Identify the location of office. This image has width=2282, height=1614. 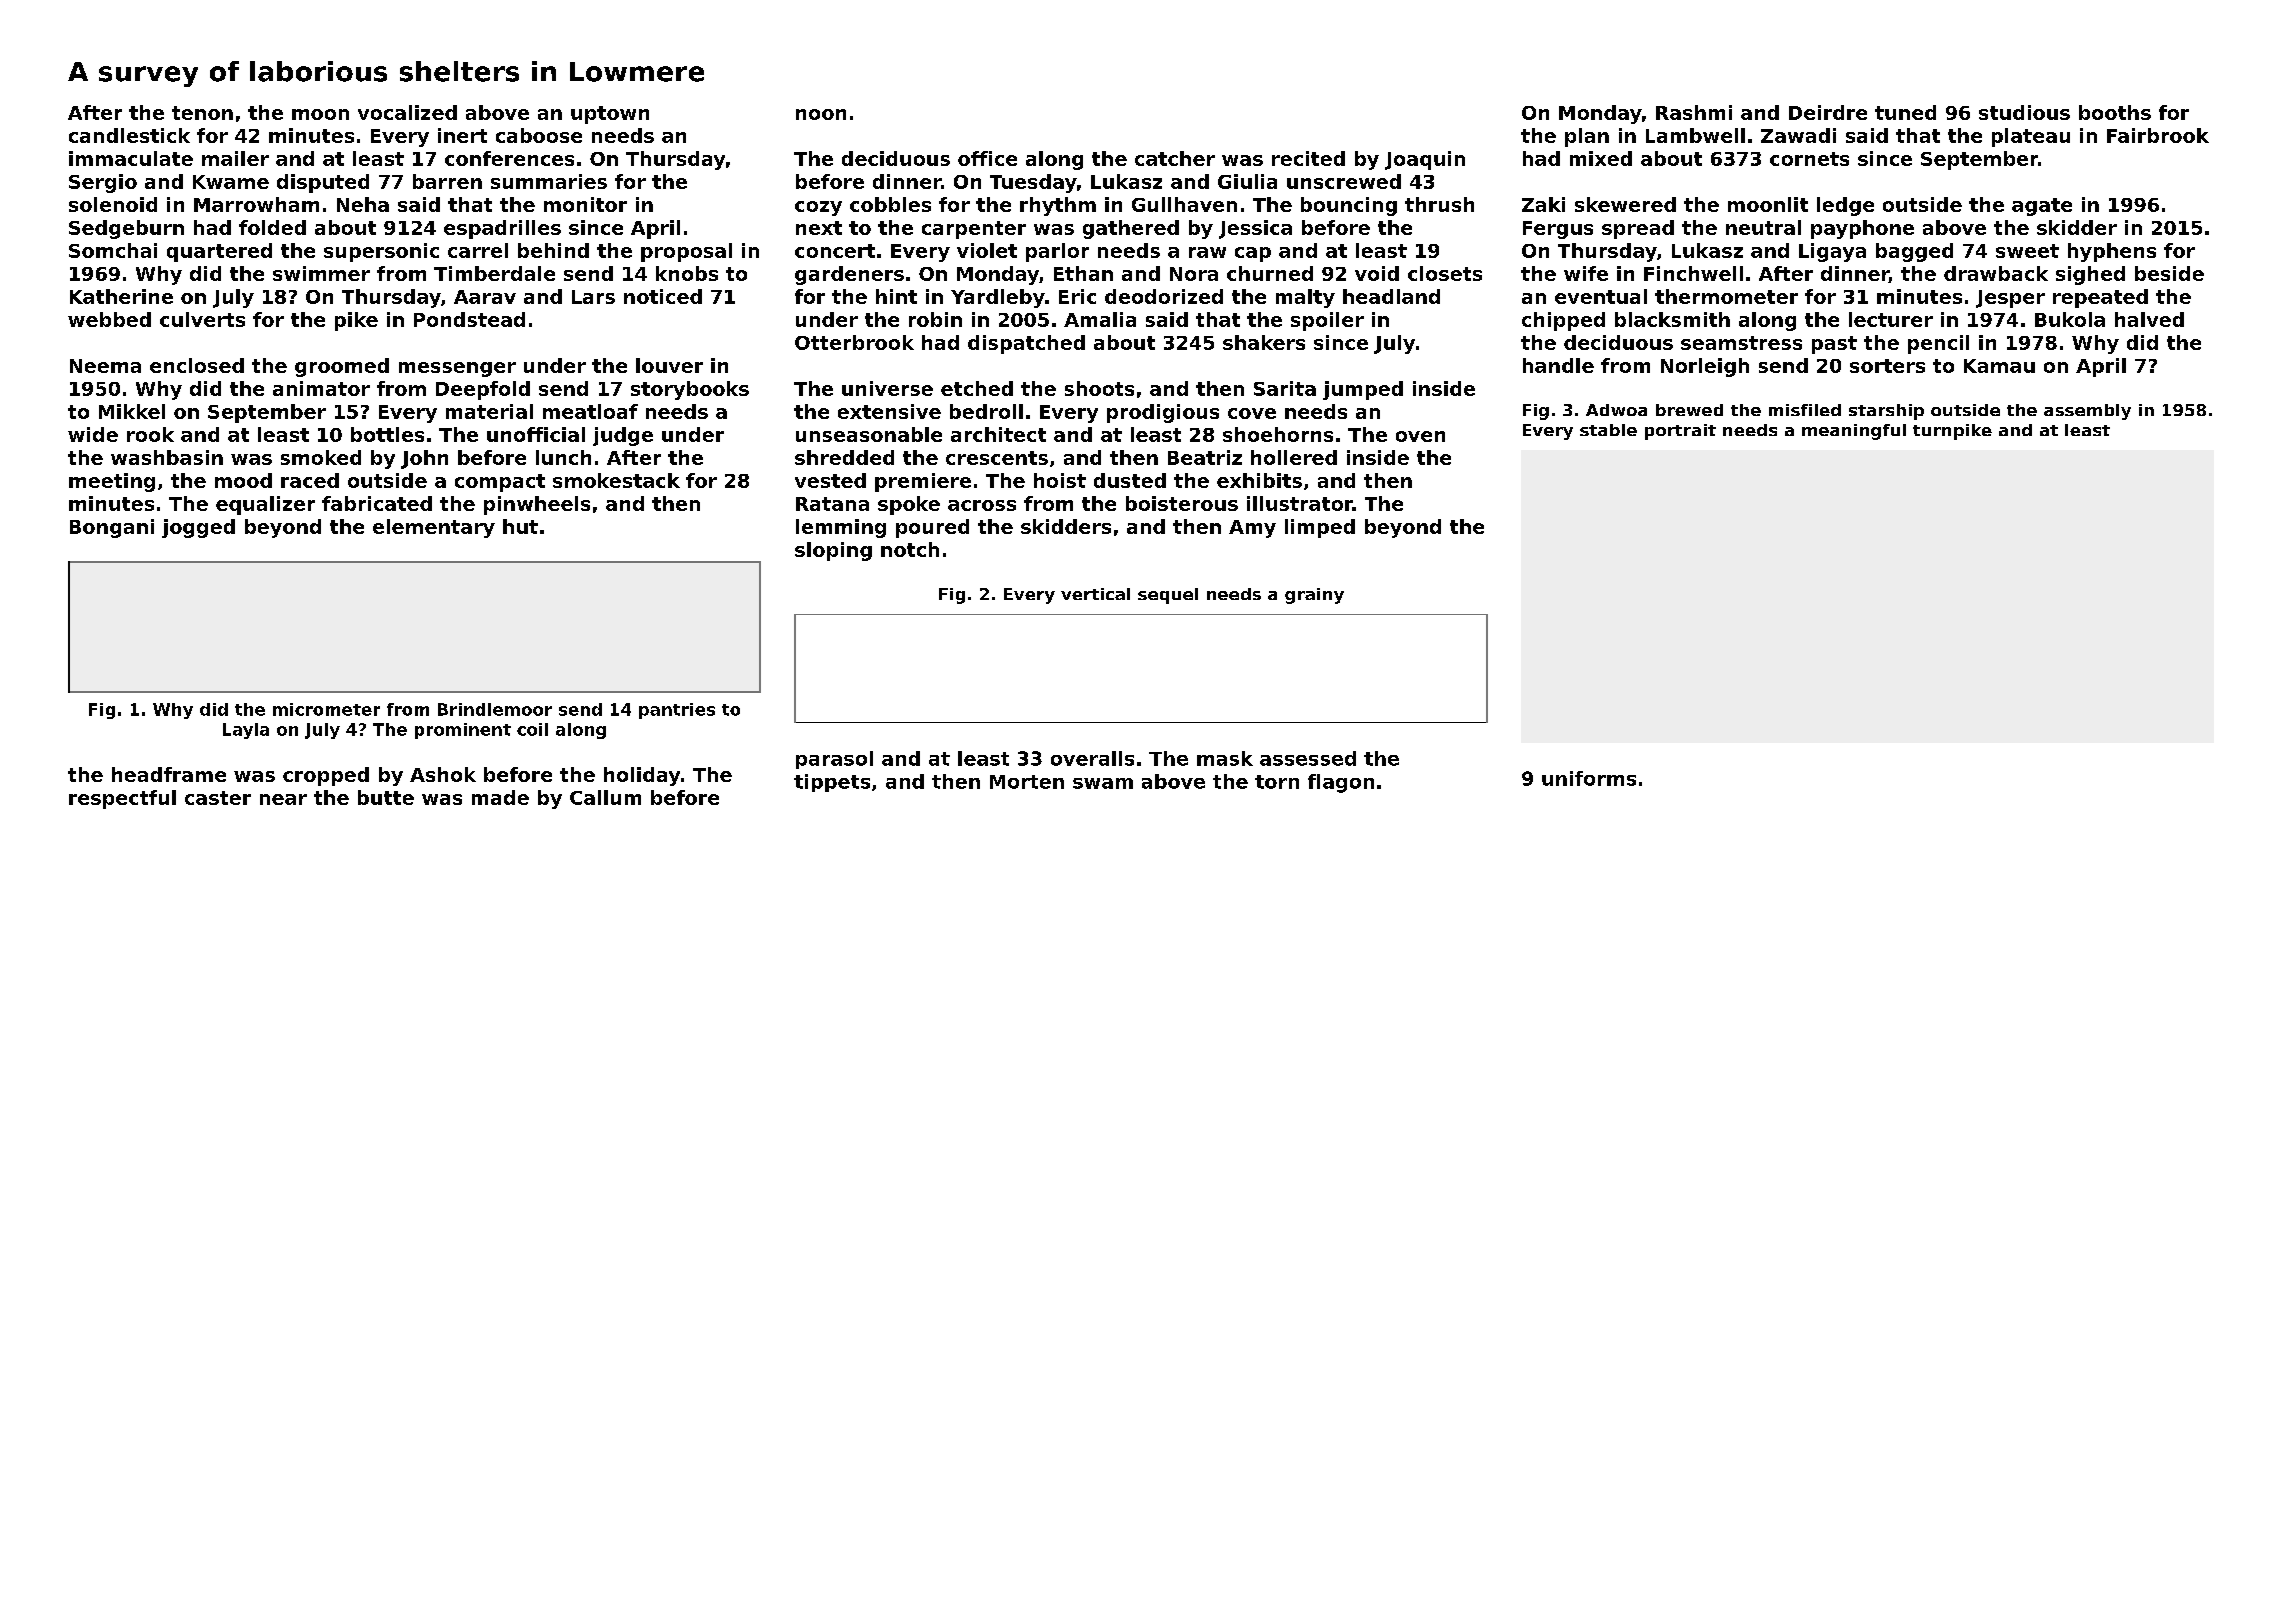
(987, 158).
